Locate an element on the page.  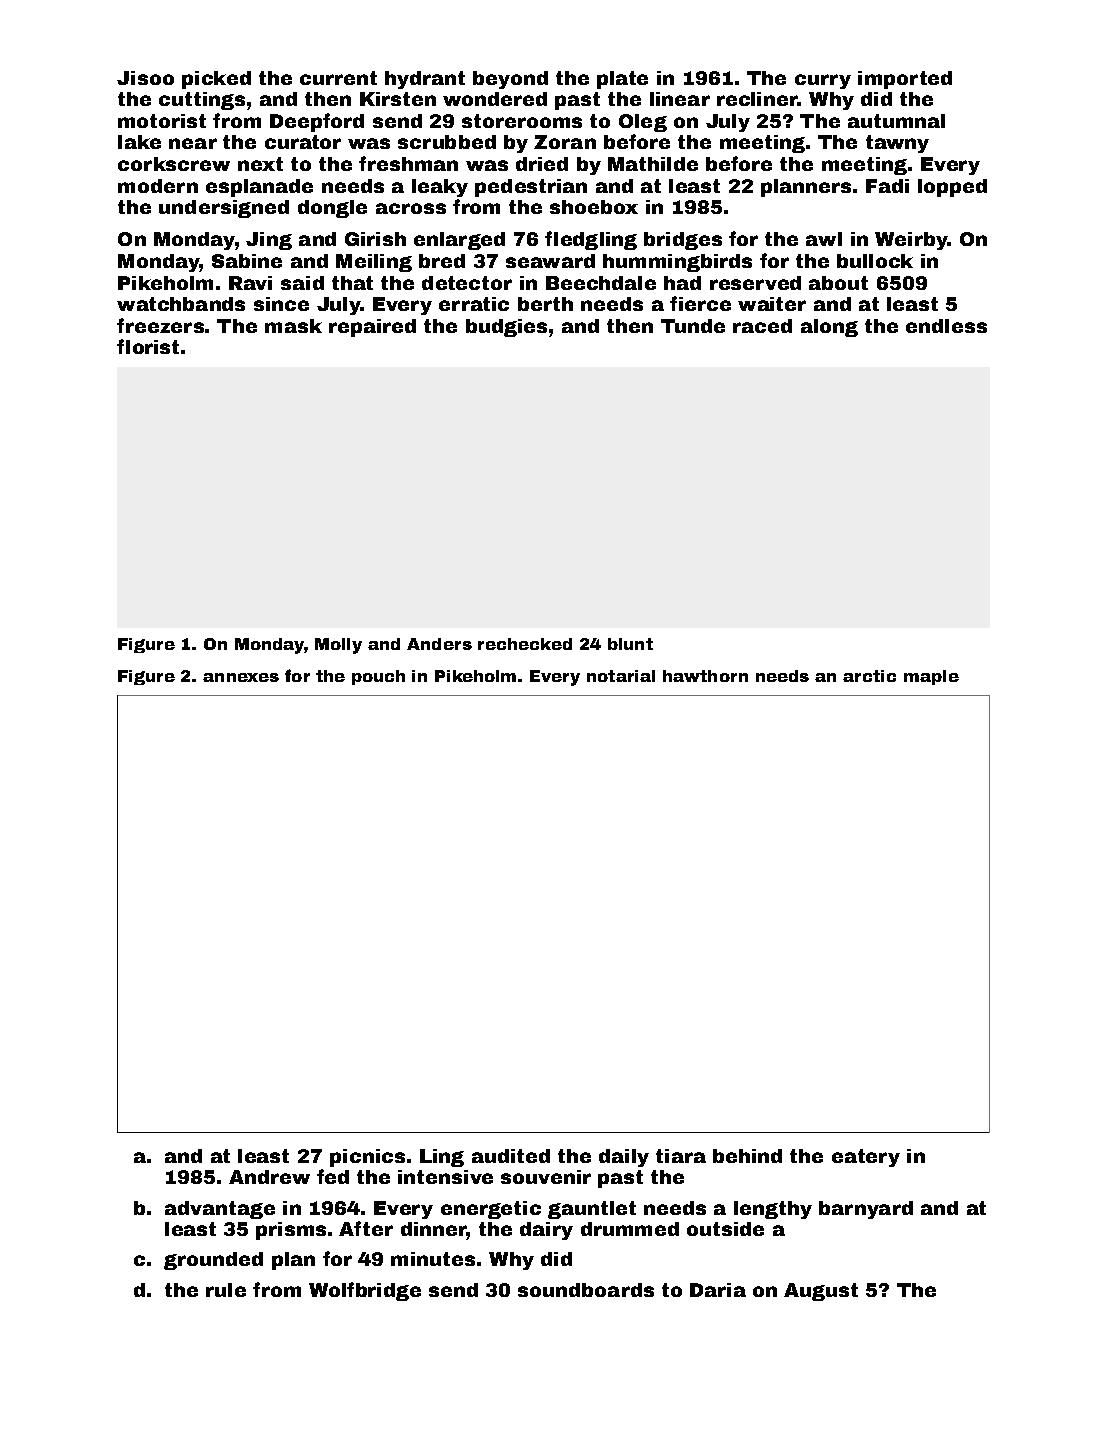
next is located at coordinates (260, 164).
